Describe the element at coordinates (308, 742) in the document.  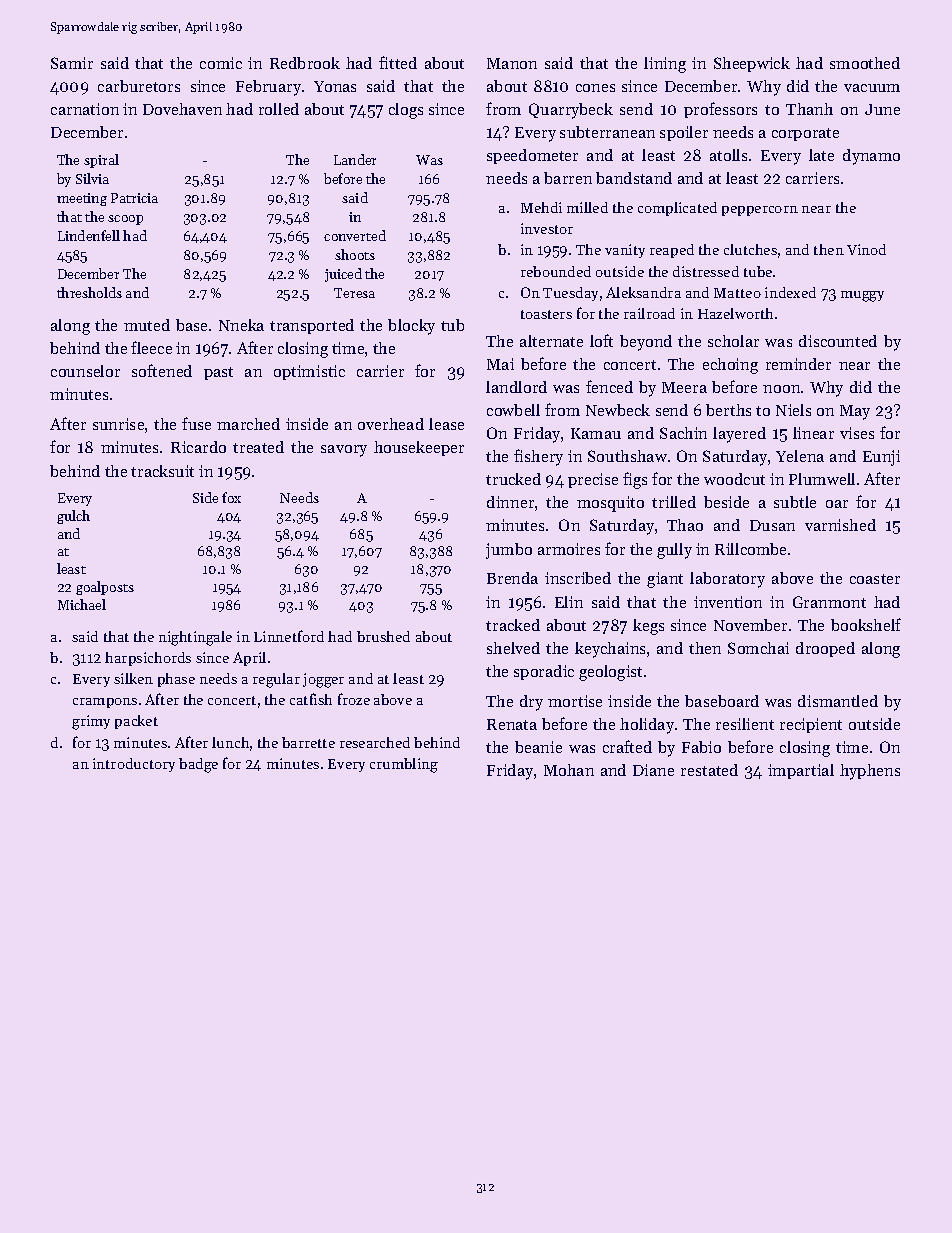
I see `barrette` at that location.
